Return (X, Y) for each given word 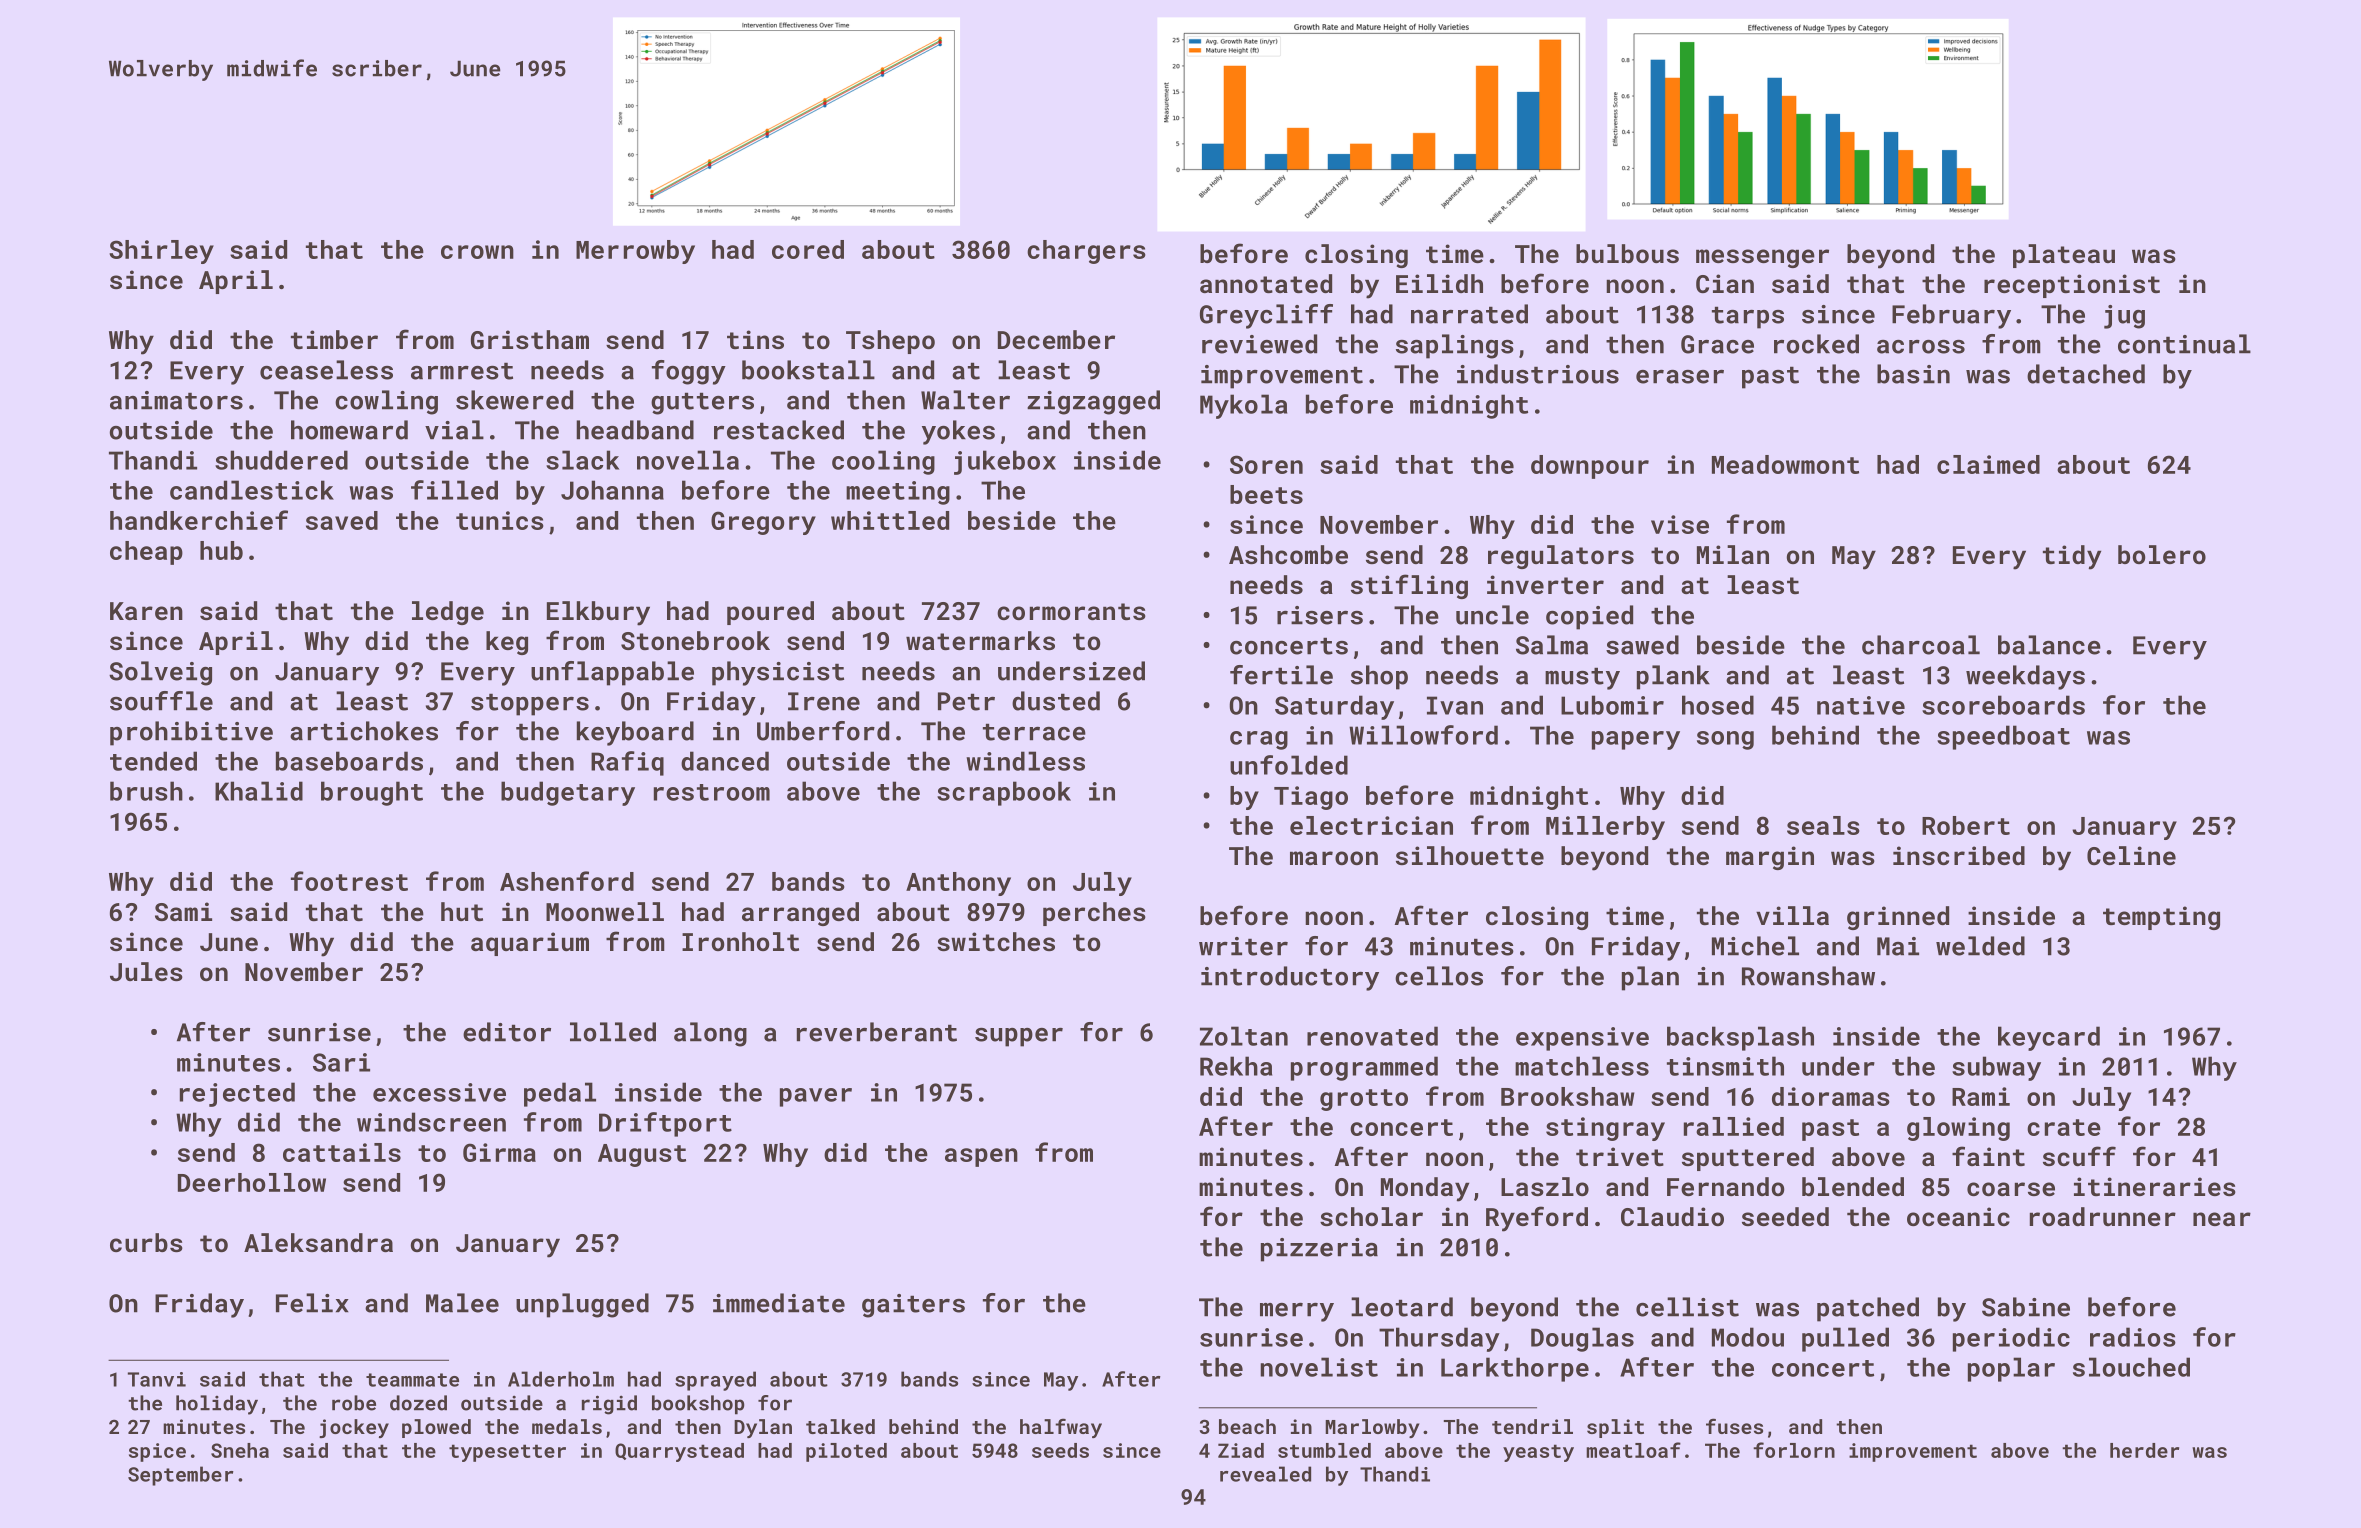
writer (1243, 946)
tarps (1748, 318)
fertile (1281, 675)
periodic (2011, 1339)
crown (477, 252)
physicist (778, 673)
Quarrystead (679, 1452)
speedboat (2003, 737)
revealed (1265, 1474)
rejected (237, 1094)
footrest (349, 881)
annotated (1266, 283)
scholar (1371, 1216)
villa (1792, 915)
